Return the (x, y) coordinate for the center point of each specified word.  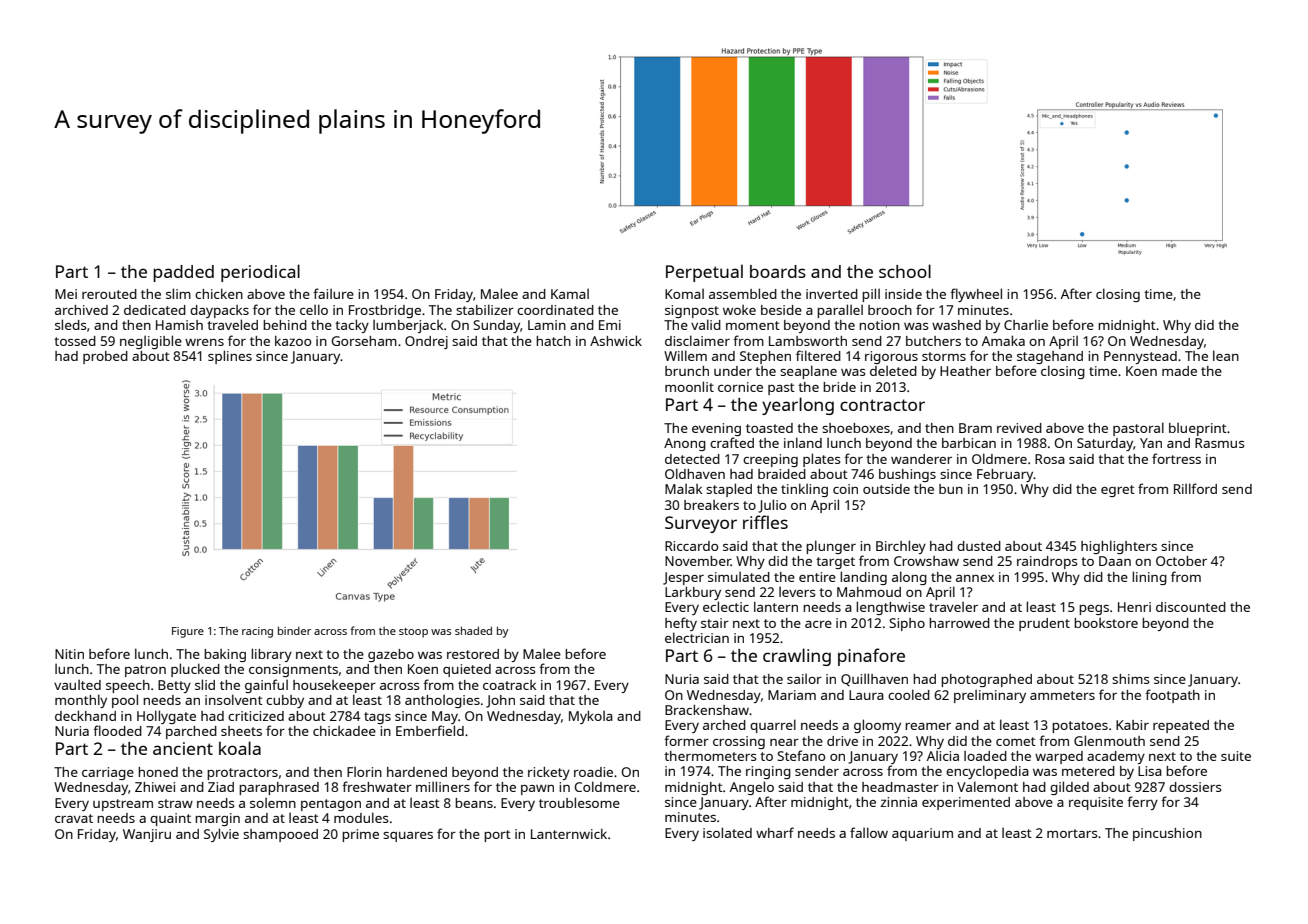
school (905, 271)
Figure (188, 632)
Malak (683, 489)
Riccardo (691, 546)
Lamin (547, 325)
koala (240, 748)
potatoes (1080, 727)
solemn (273, 803)
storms (944, 356)
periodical (260, 273)
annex (975, 578)
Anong (685, 444)
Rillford (1195, 488)
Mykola (591, 717)
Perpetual (704, 273)
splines (230, 357)
